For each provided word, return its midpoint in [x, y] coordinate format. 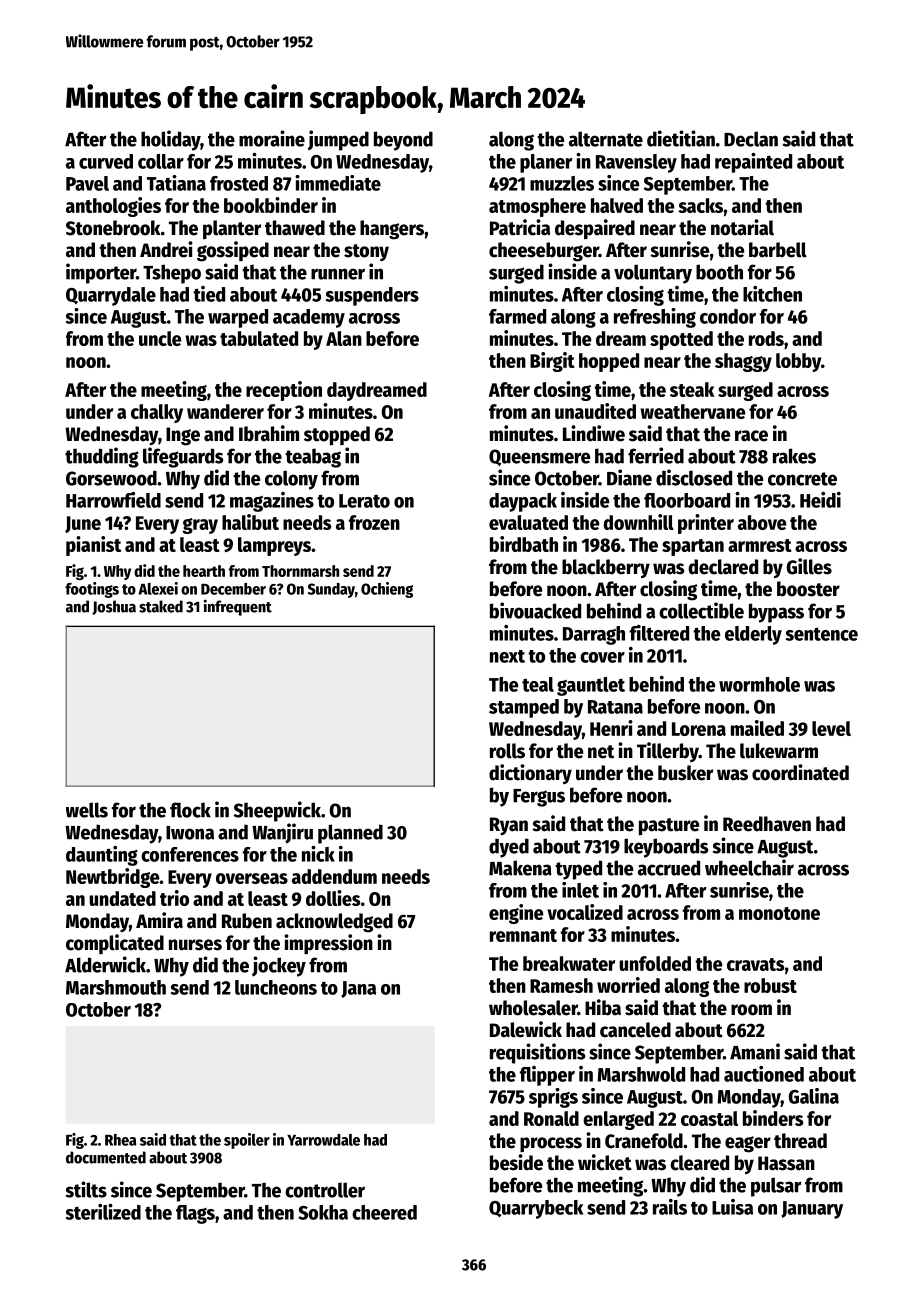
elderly [753, 635]
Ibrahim [269, 433]
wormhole [759, 684]
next [507, 656]
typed [578, 870]
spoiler [247, 1141]
